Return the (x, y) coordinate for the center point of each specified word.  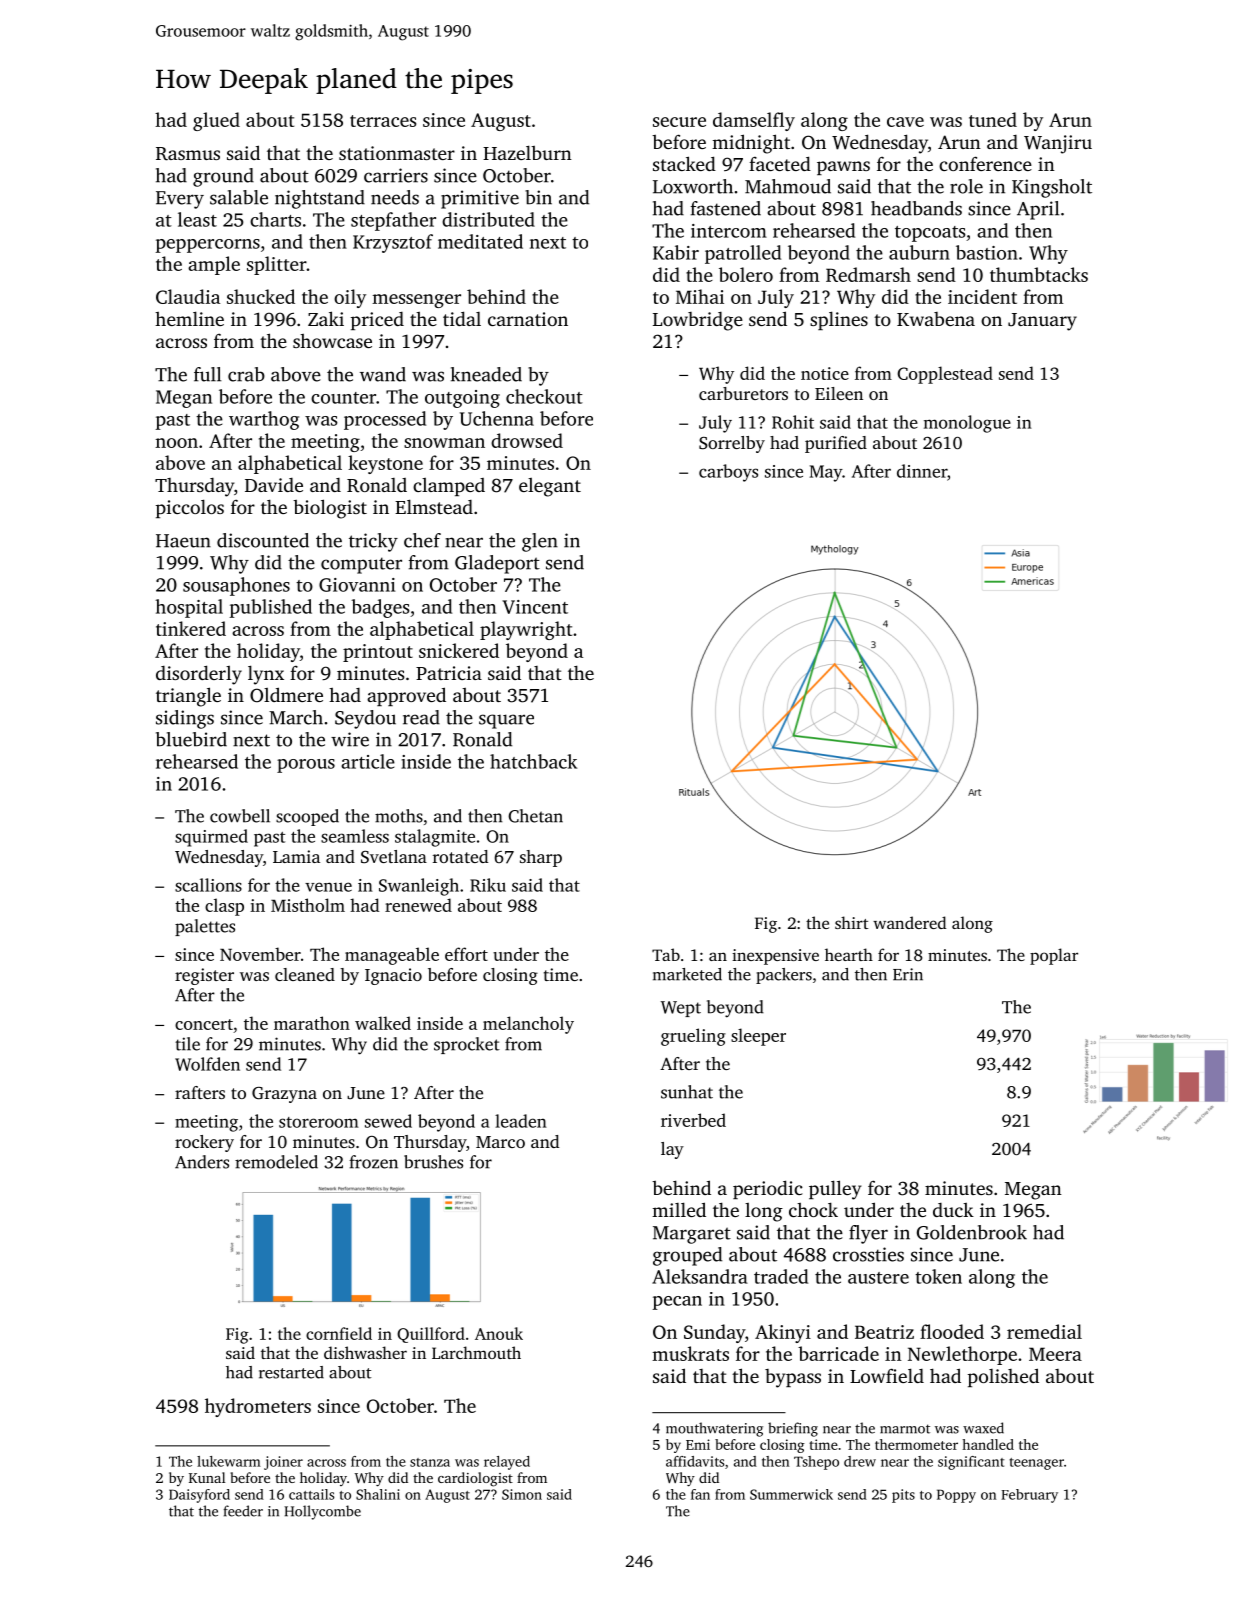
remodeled (276, 1162)
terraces (383, 121)
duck (953, 1210)
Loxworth (693, 186)
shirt (852, 922)
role (966, 186)
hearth (849, 954)
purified (836, 444)
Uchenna (497, 418)
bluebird (191, 739)
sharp (541, 858)
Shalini (378, 1494)
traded (781, 1276)
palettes (205, 927)
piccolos (190, 508)
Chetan (535, 816)
